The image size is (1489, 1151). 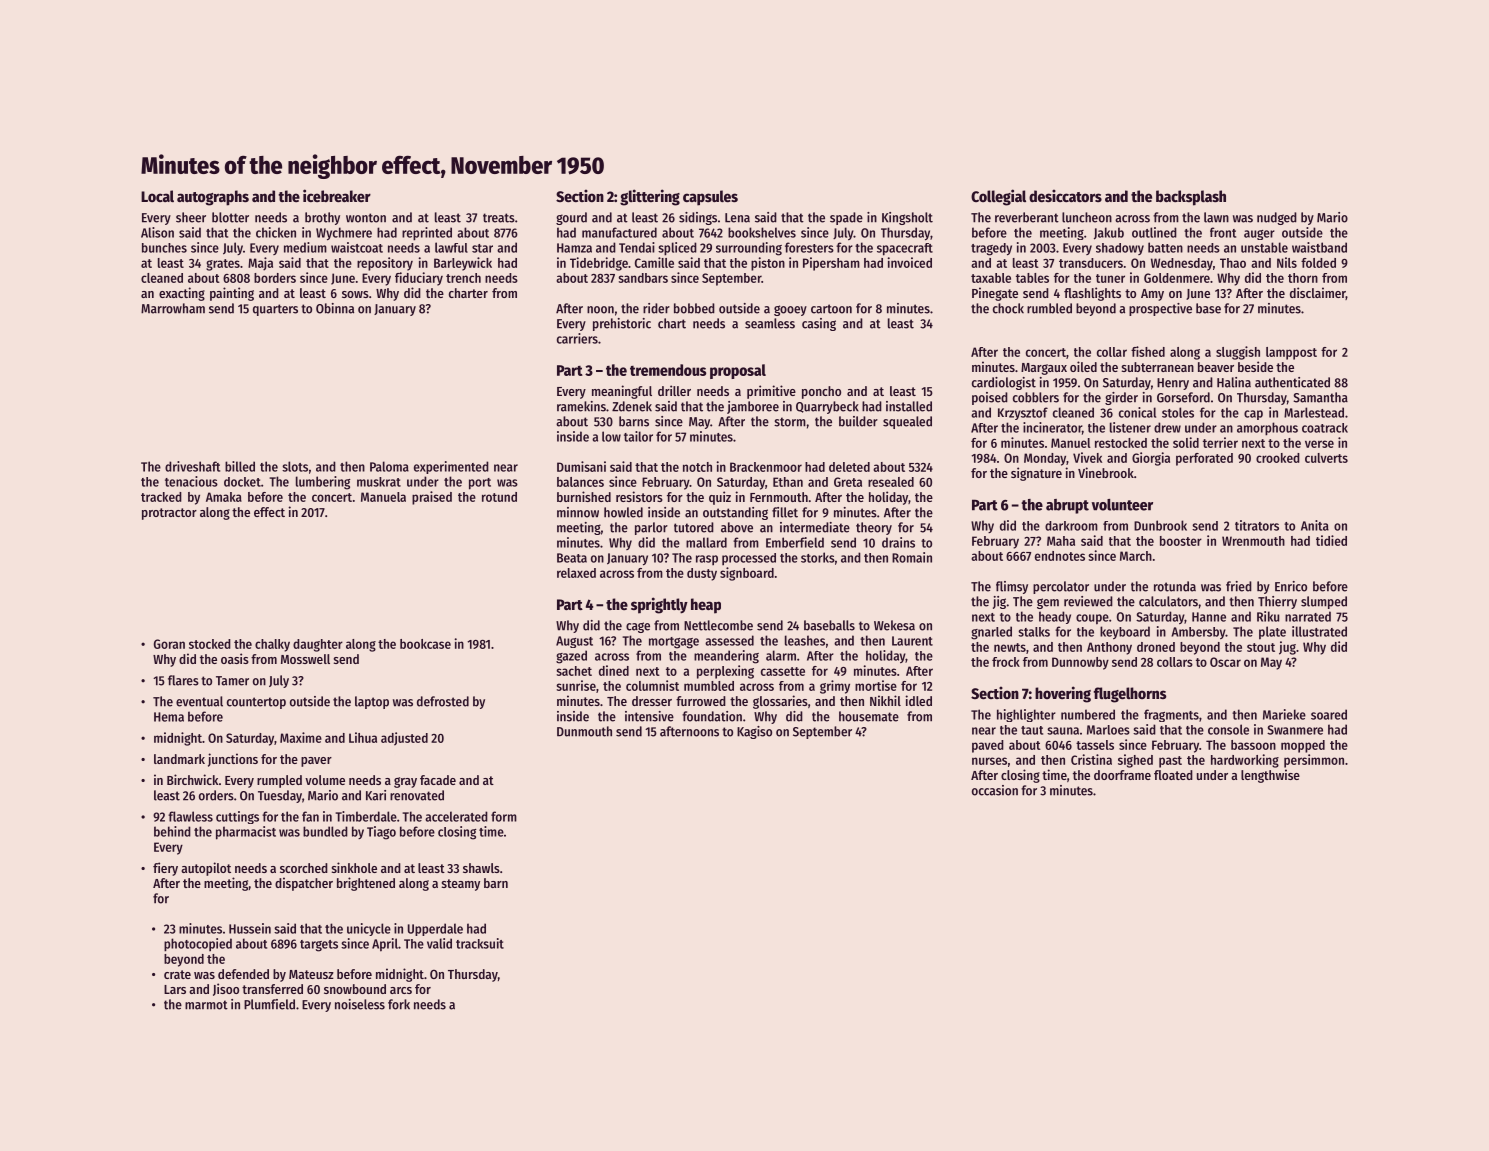 What do you see at coordinates (226, 989) in the page?
I see `Jisoo` at bounding box center [226, 989].
